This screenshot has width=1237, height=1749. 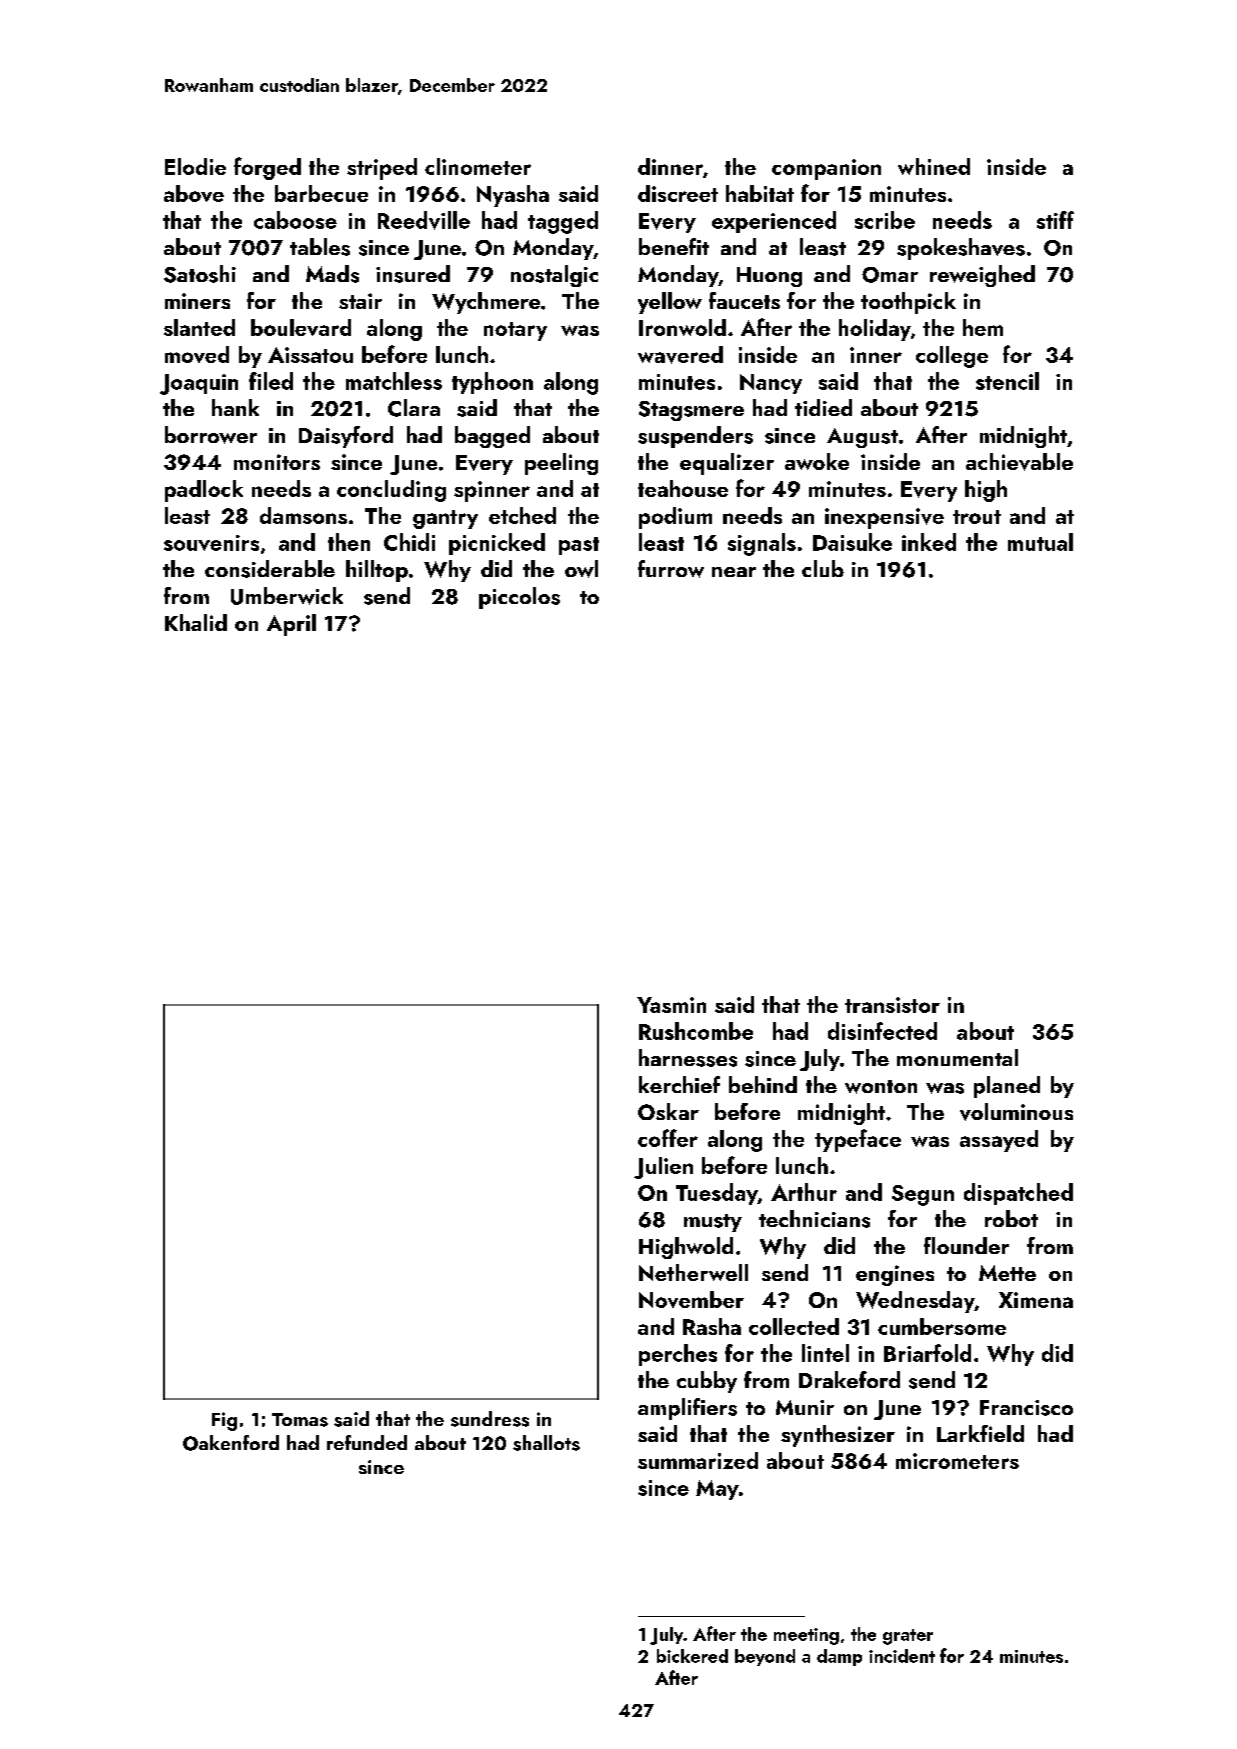 I want to click on beyond, so click(x=765, y=1657).
